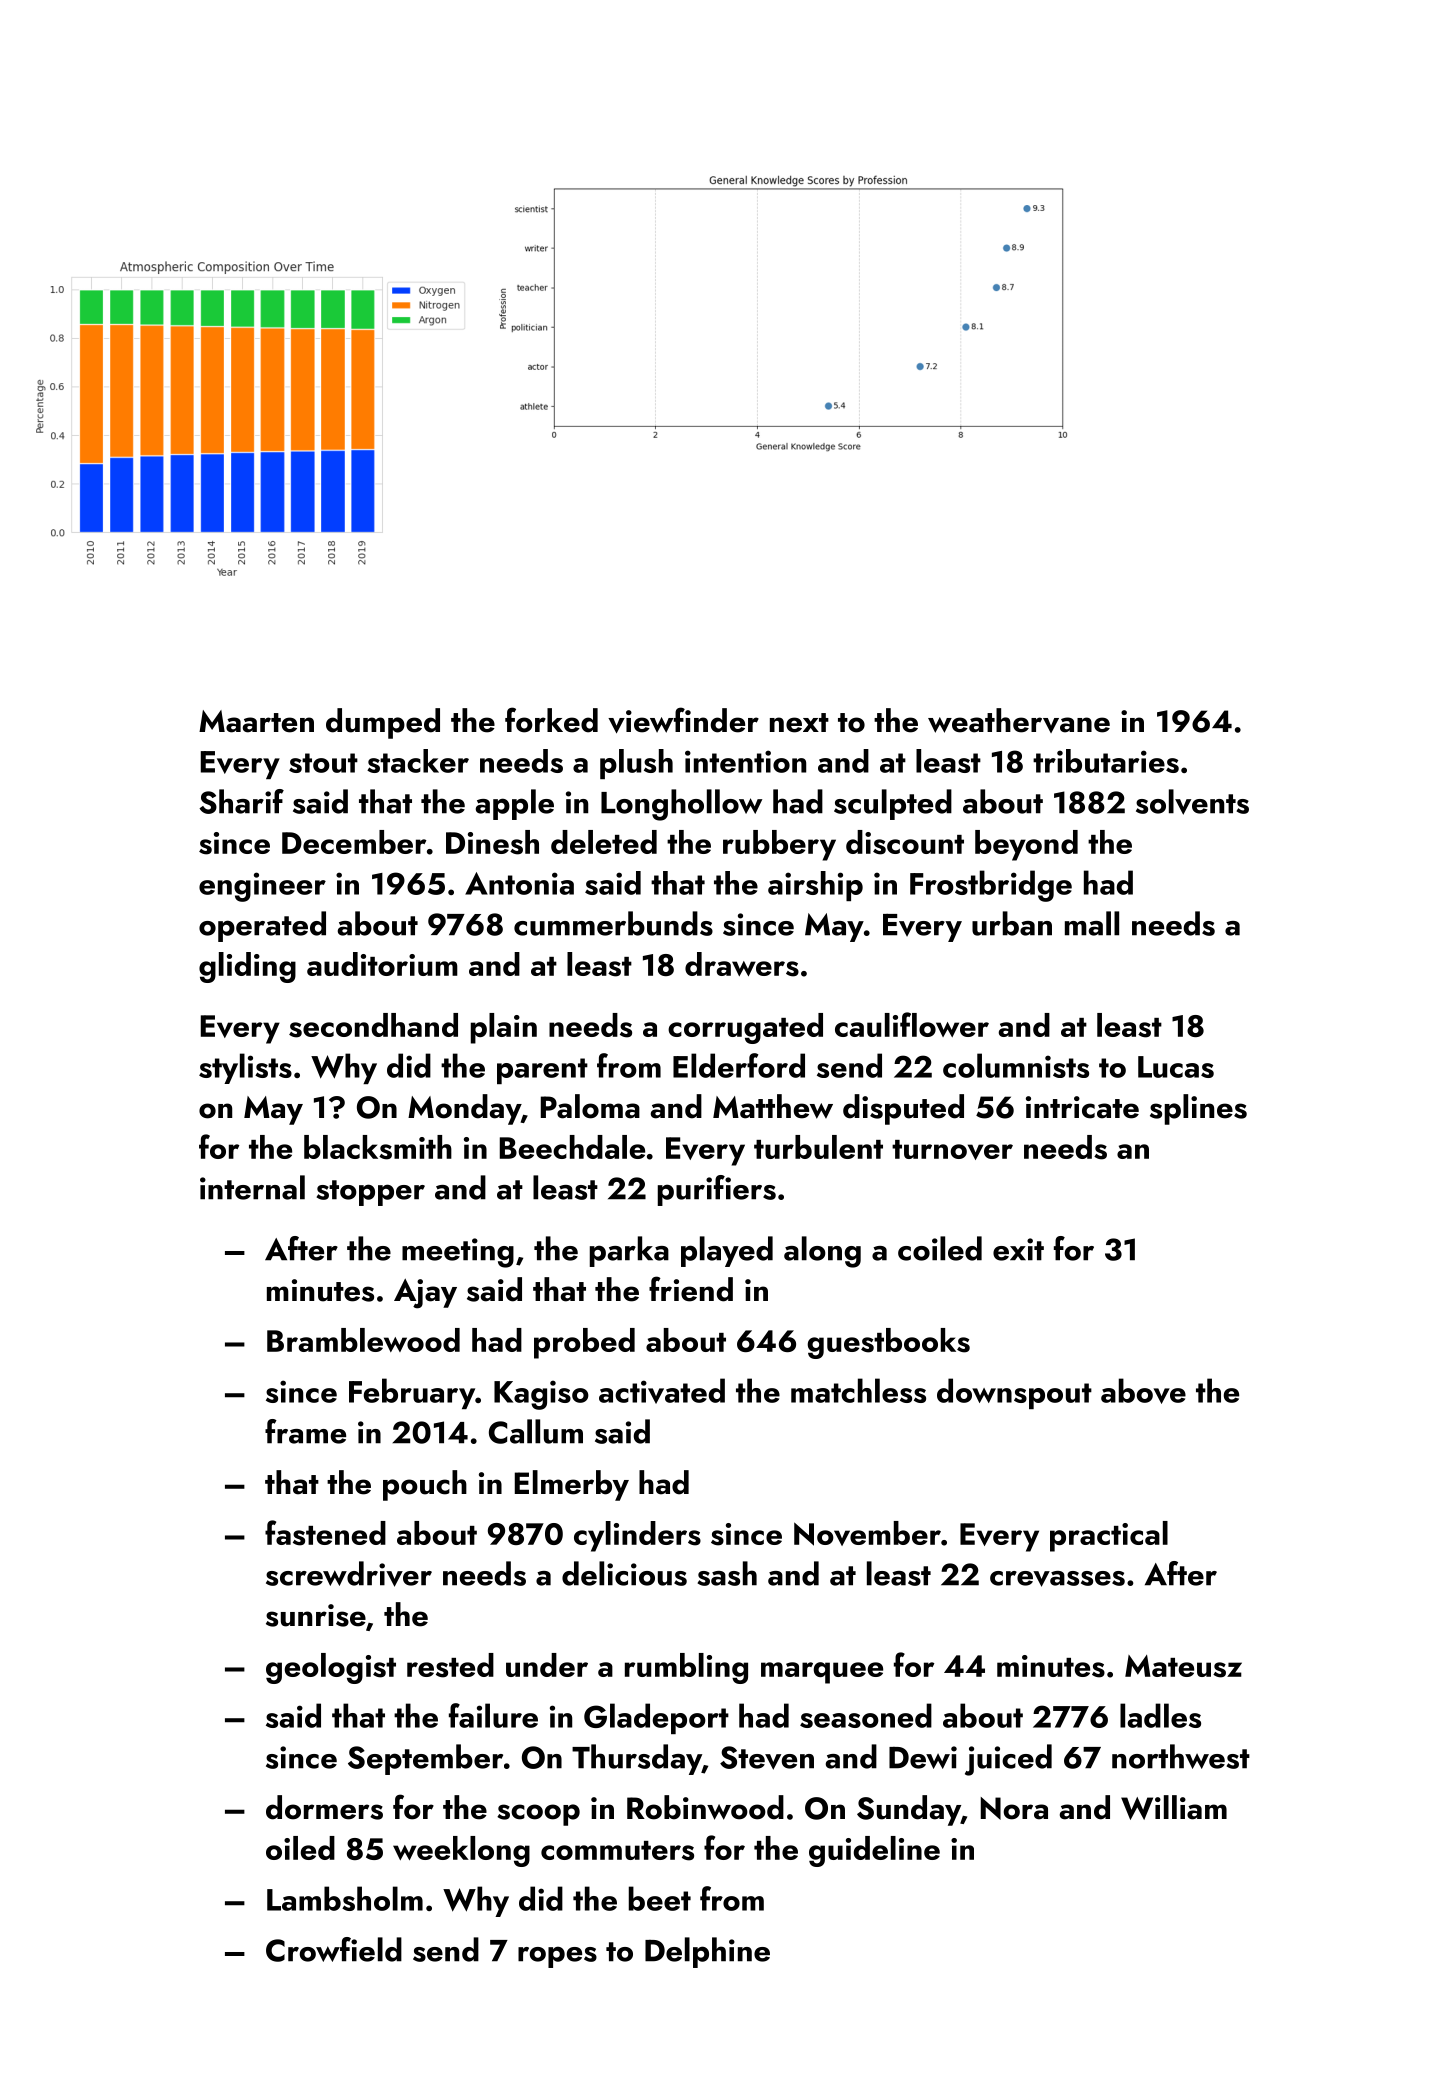 The image size is (1450, 2100). I want to click on above, so click(1143, 1391).
